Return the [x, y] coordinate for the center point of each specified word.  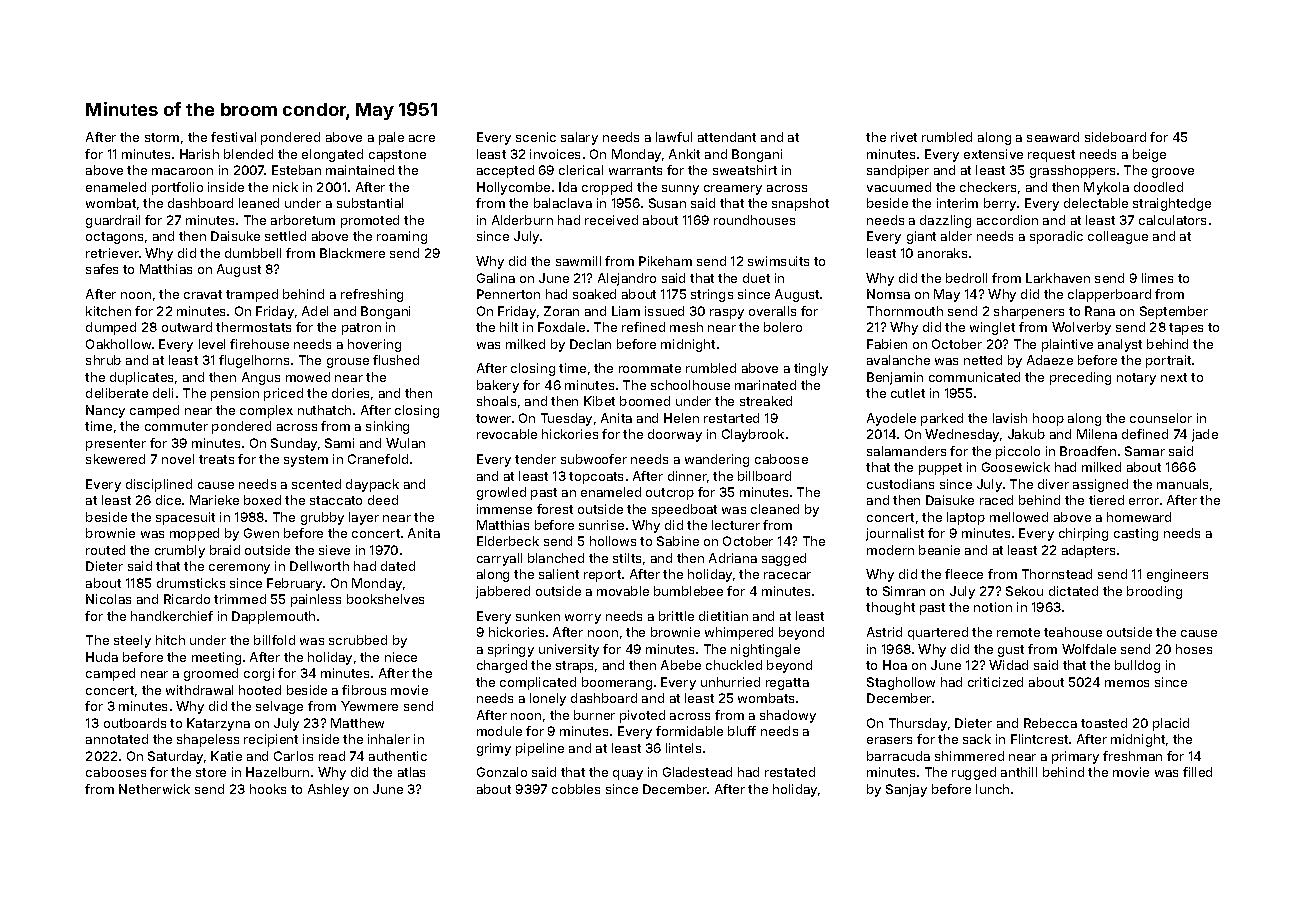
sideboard [1115, 137]
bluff [742, 731]
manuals [1182, 484]
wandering [717, 460]
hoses [1194, 649]
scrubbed [358, 640]
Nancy [105, 411]
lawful [674, 137]
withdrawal [199, 690]
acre [422, 138]
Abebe [681, 665]
